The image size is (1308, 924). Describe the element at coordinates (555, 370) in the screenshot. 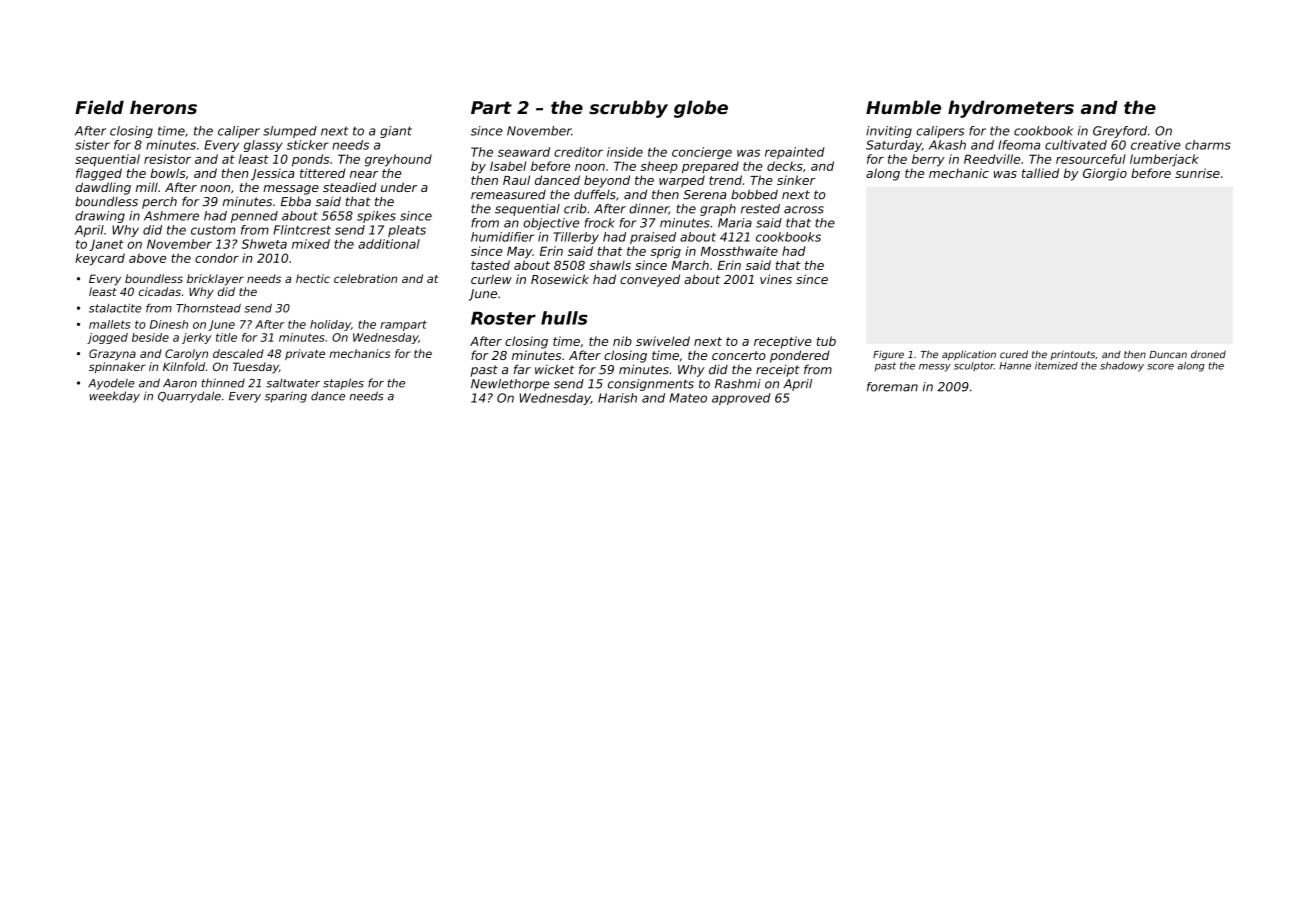

I see `wicket` at that location.
